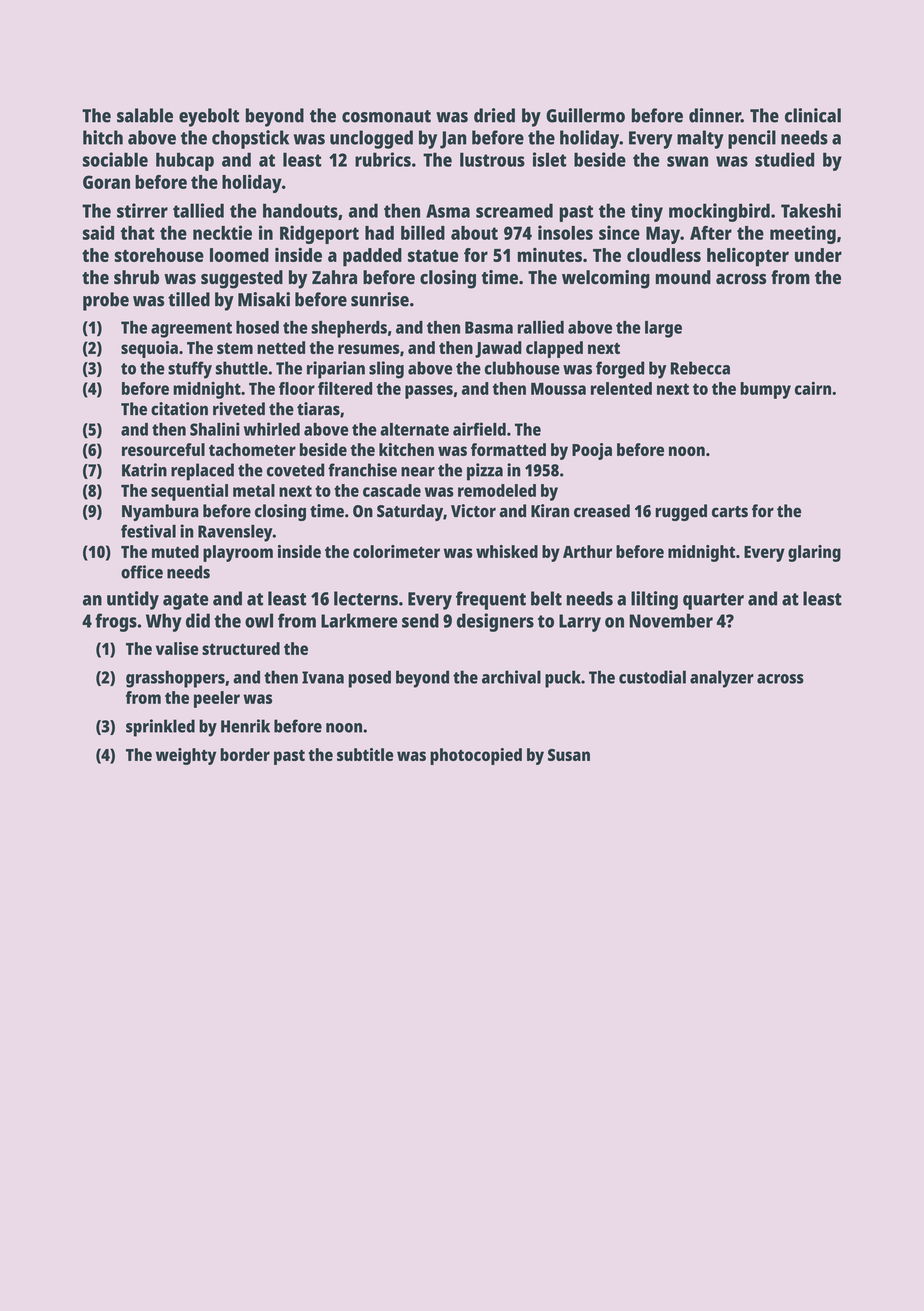 This screenshot has width=924, height=1311. I want to click on salable, so click(145, 115).
